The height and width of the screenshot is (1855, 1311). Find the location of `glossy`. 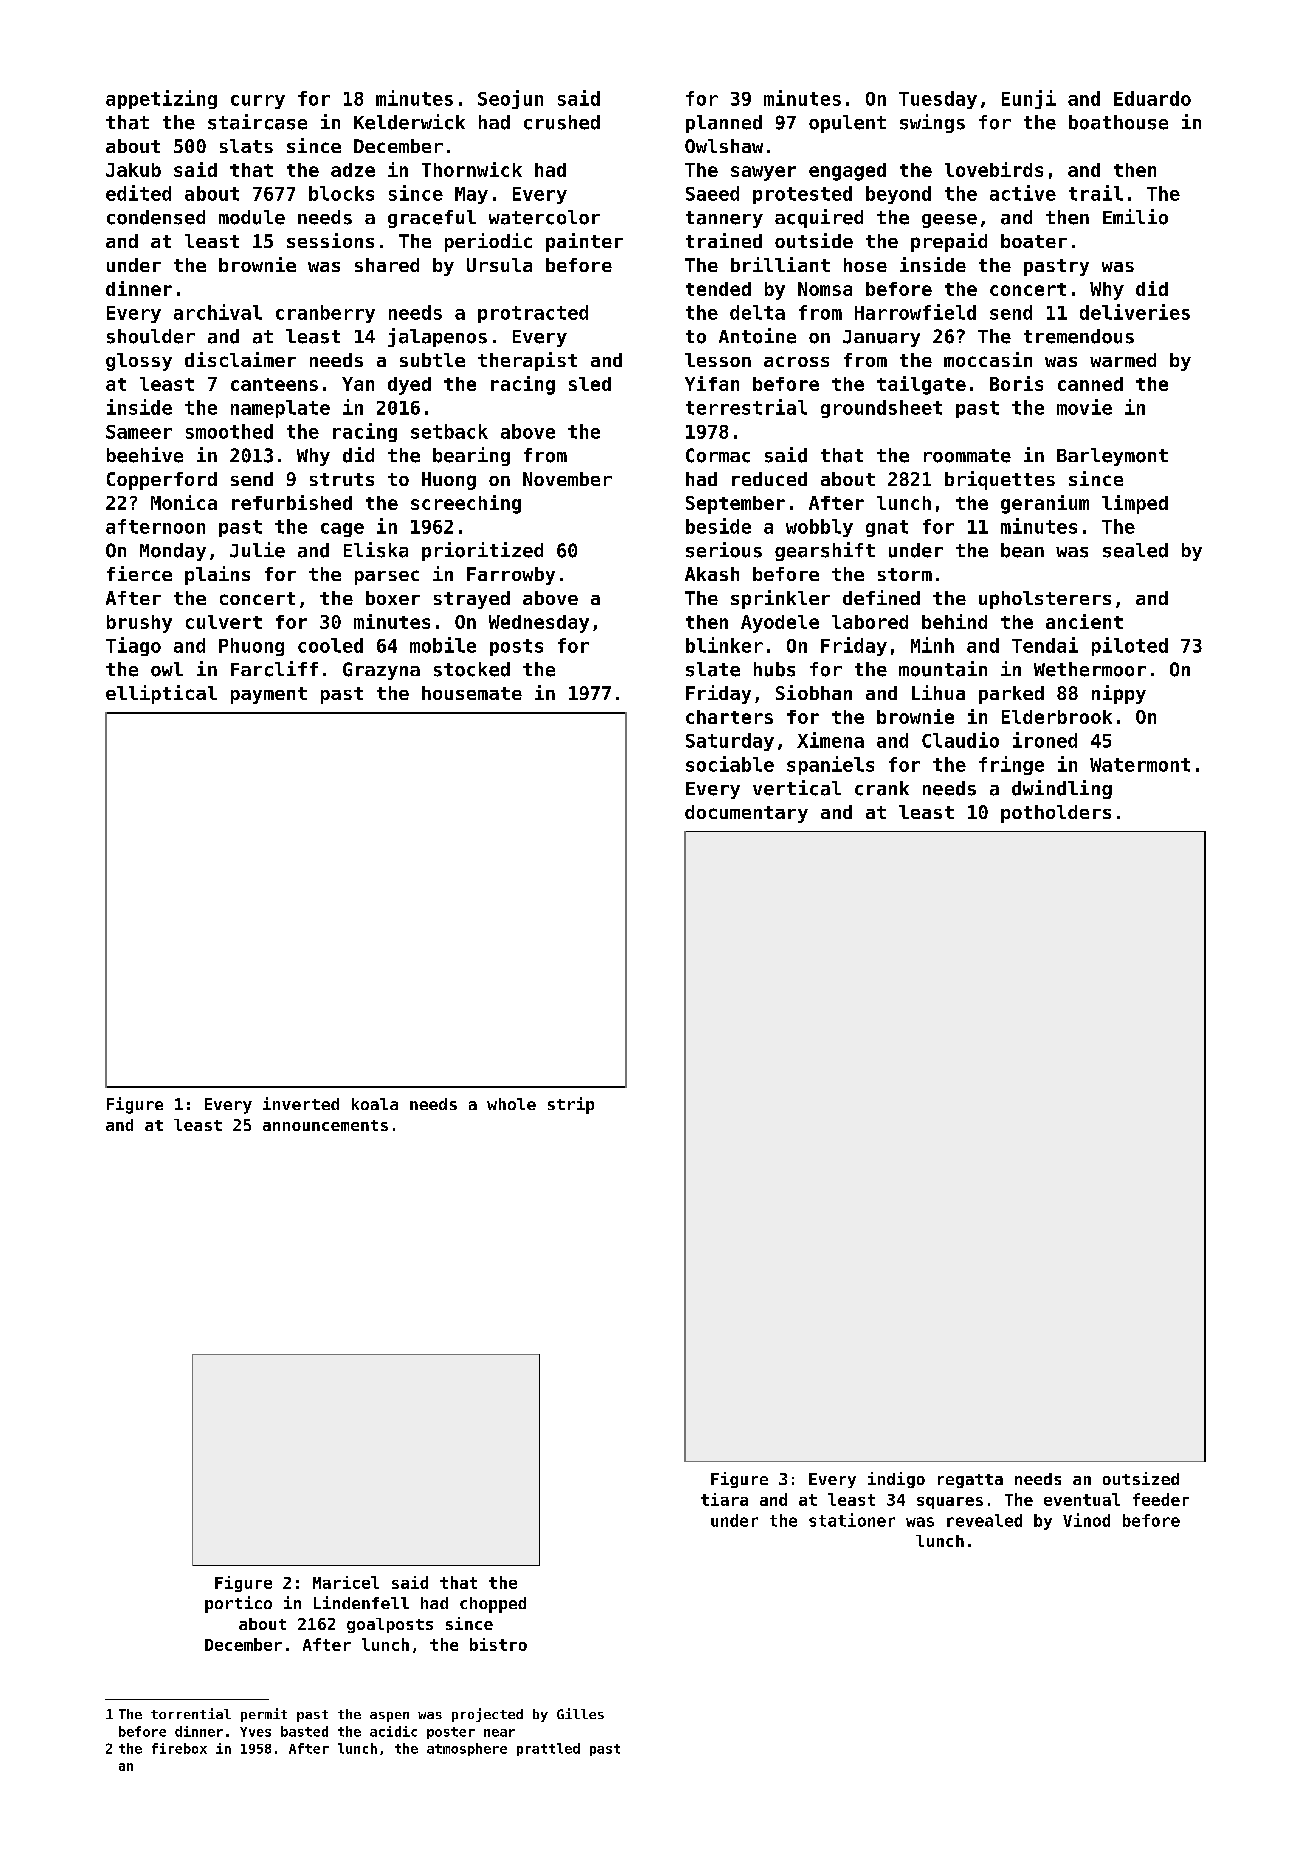

glossy is located at coordinates (139, 362).
